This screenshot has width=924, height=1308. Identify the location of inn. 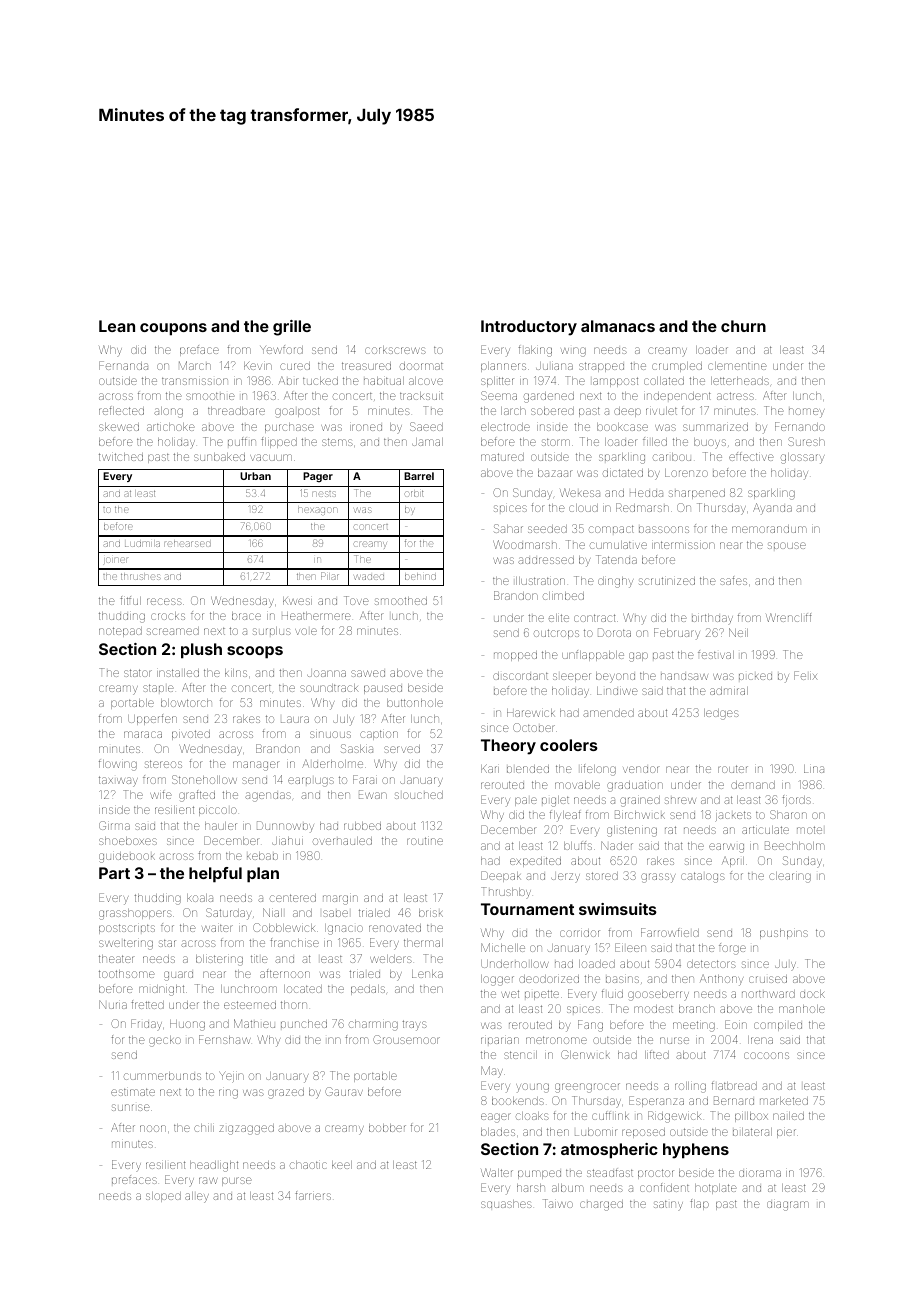
(334, 1040).
